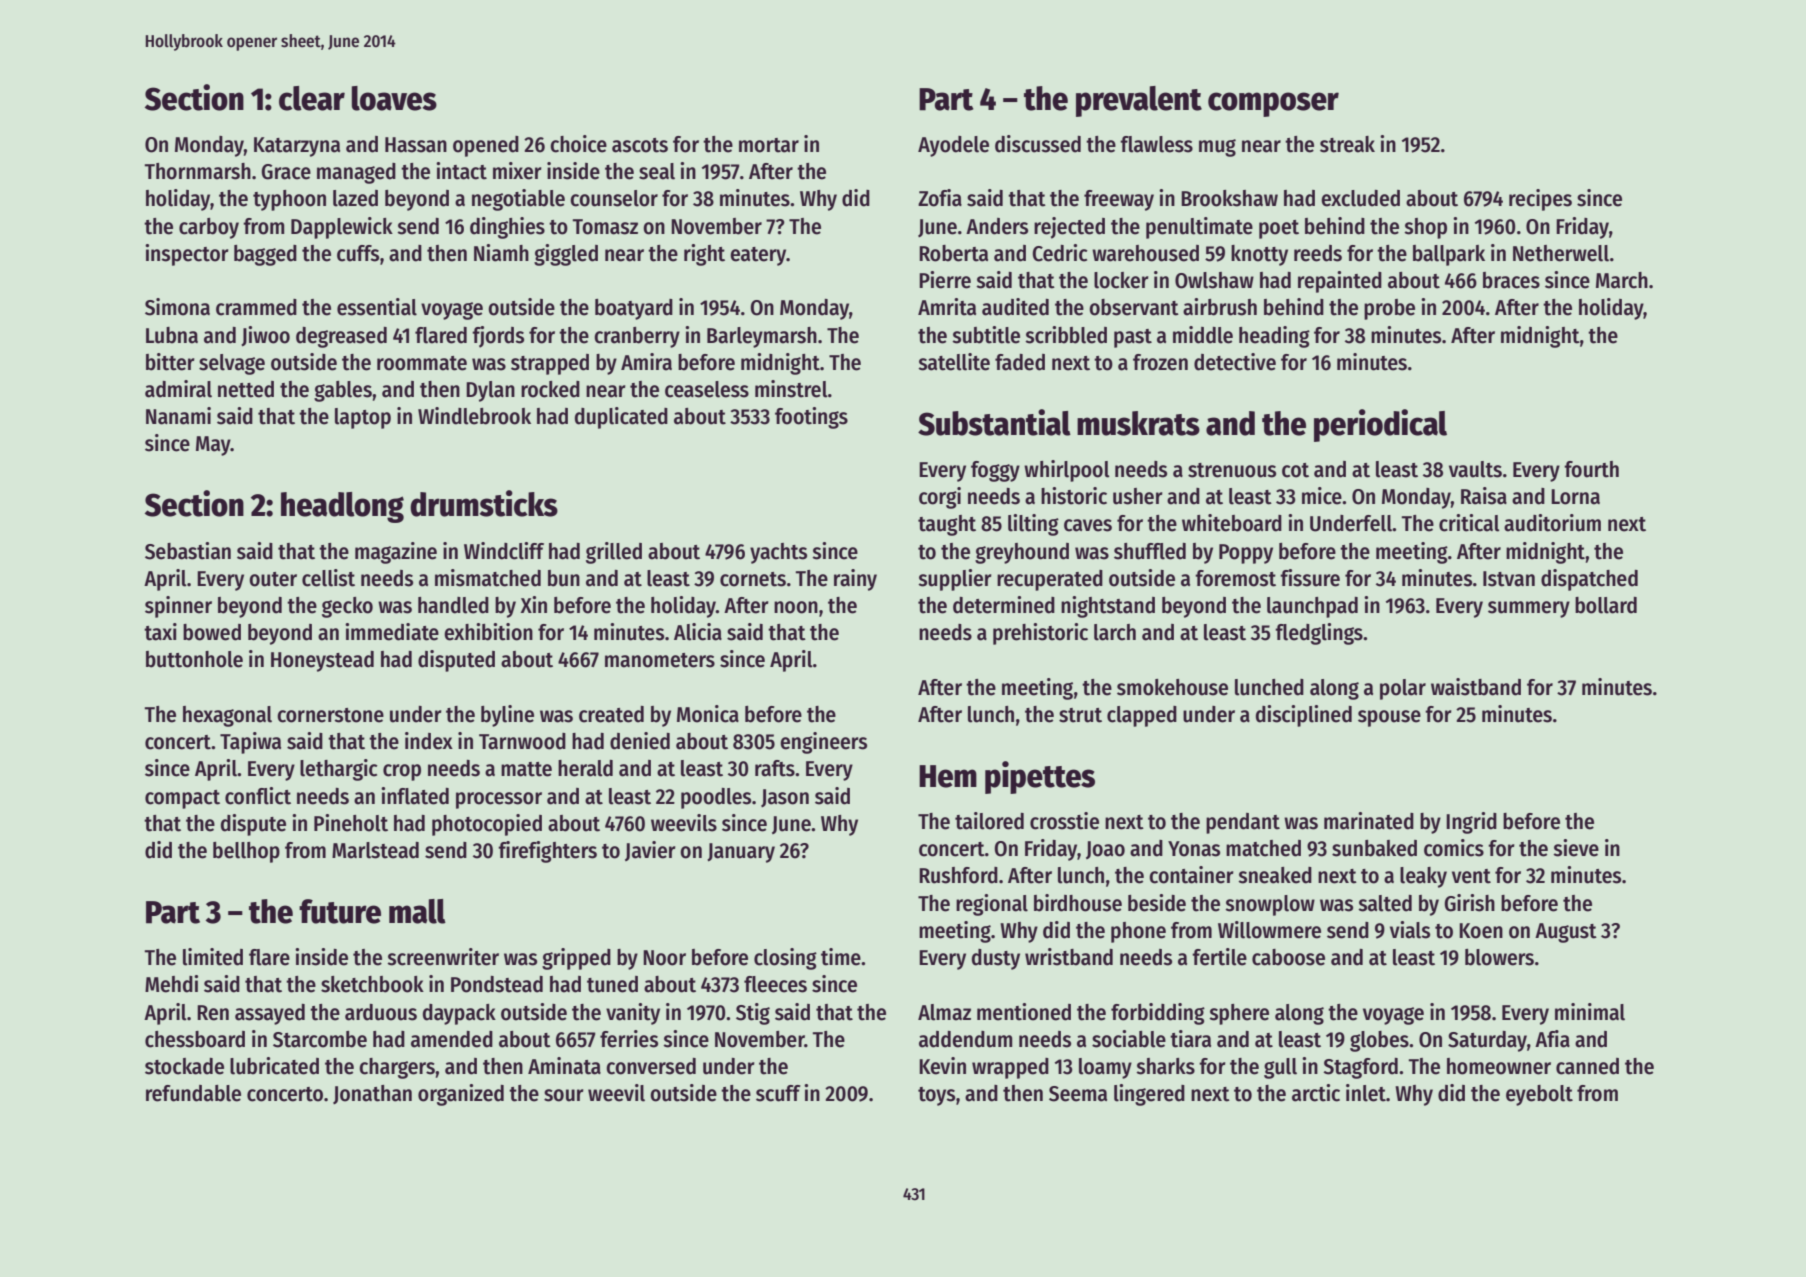 The height and width of the screenshot is (1277, 1806). Describe the element at coordinates (394, 98) in the screenshot. I see `loaves` at that location.
